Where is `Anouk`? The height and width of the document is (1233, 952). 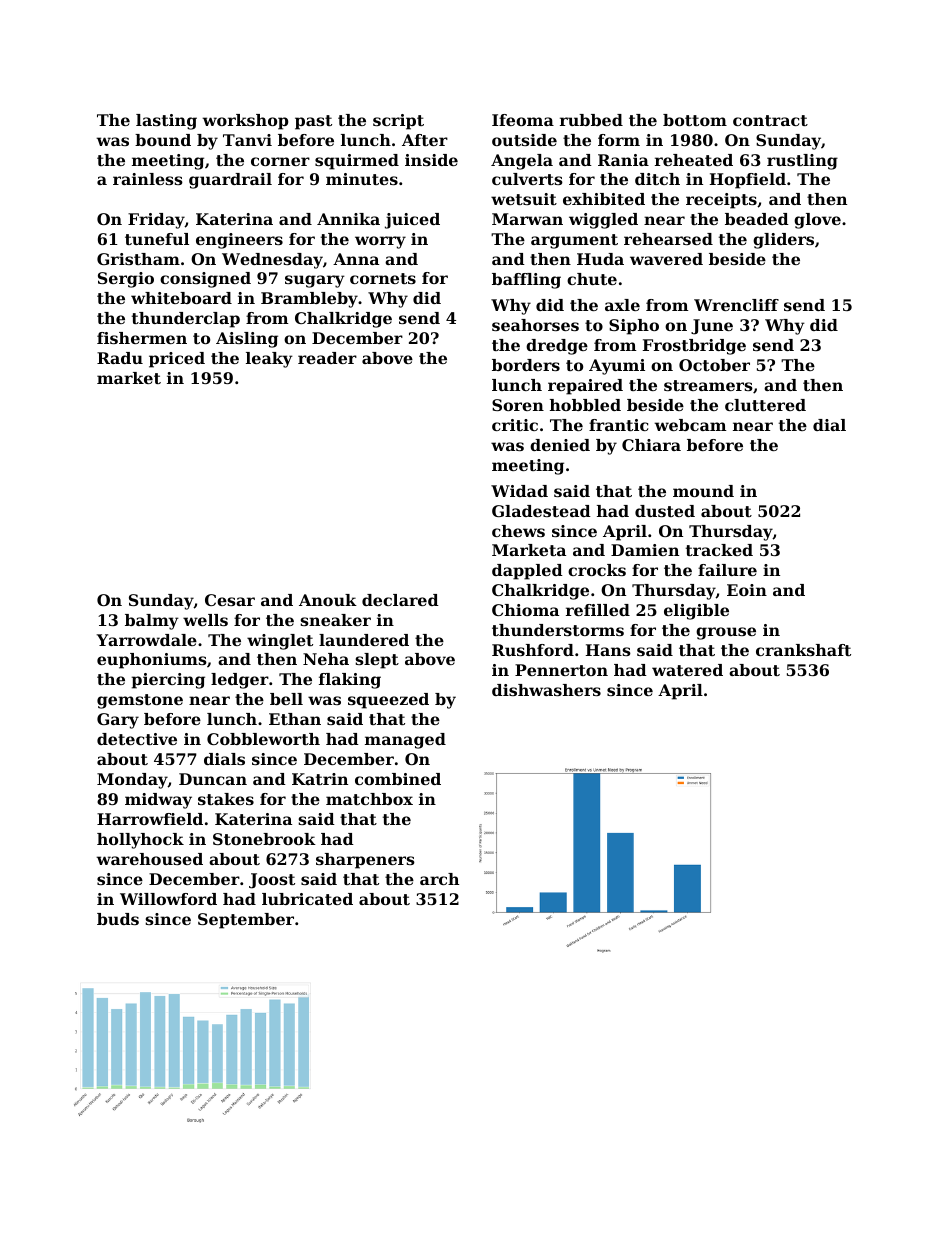 Anouk is located at coordinates (328, 600).
